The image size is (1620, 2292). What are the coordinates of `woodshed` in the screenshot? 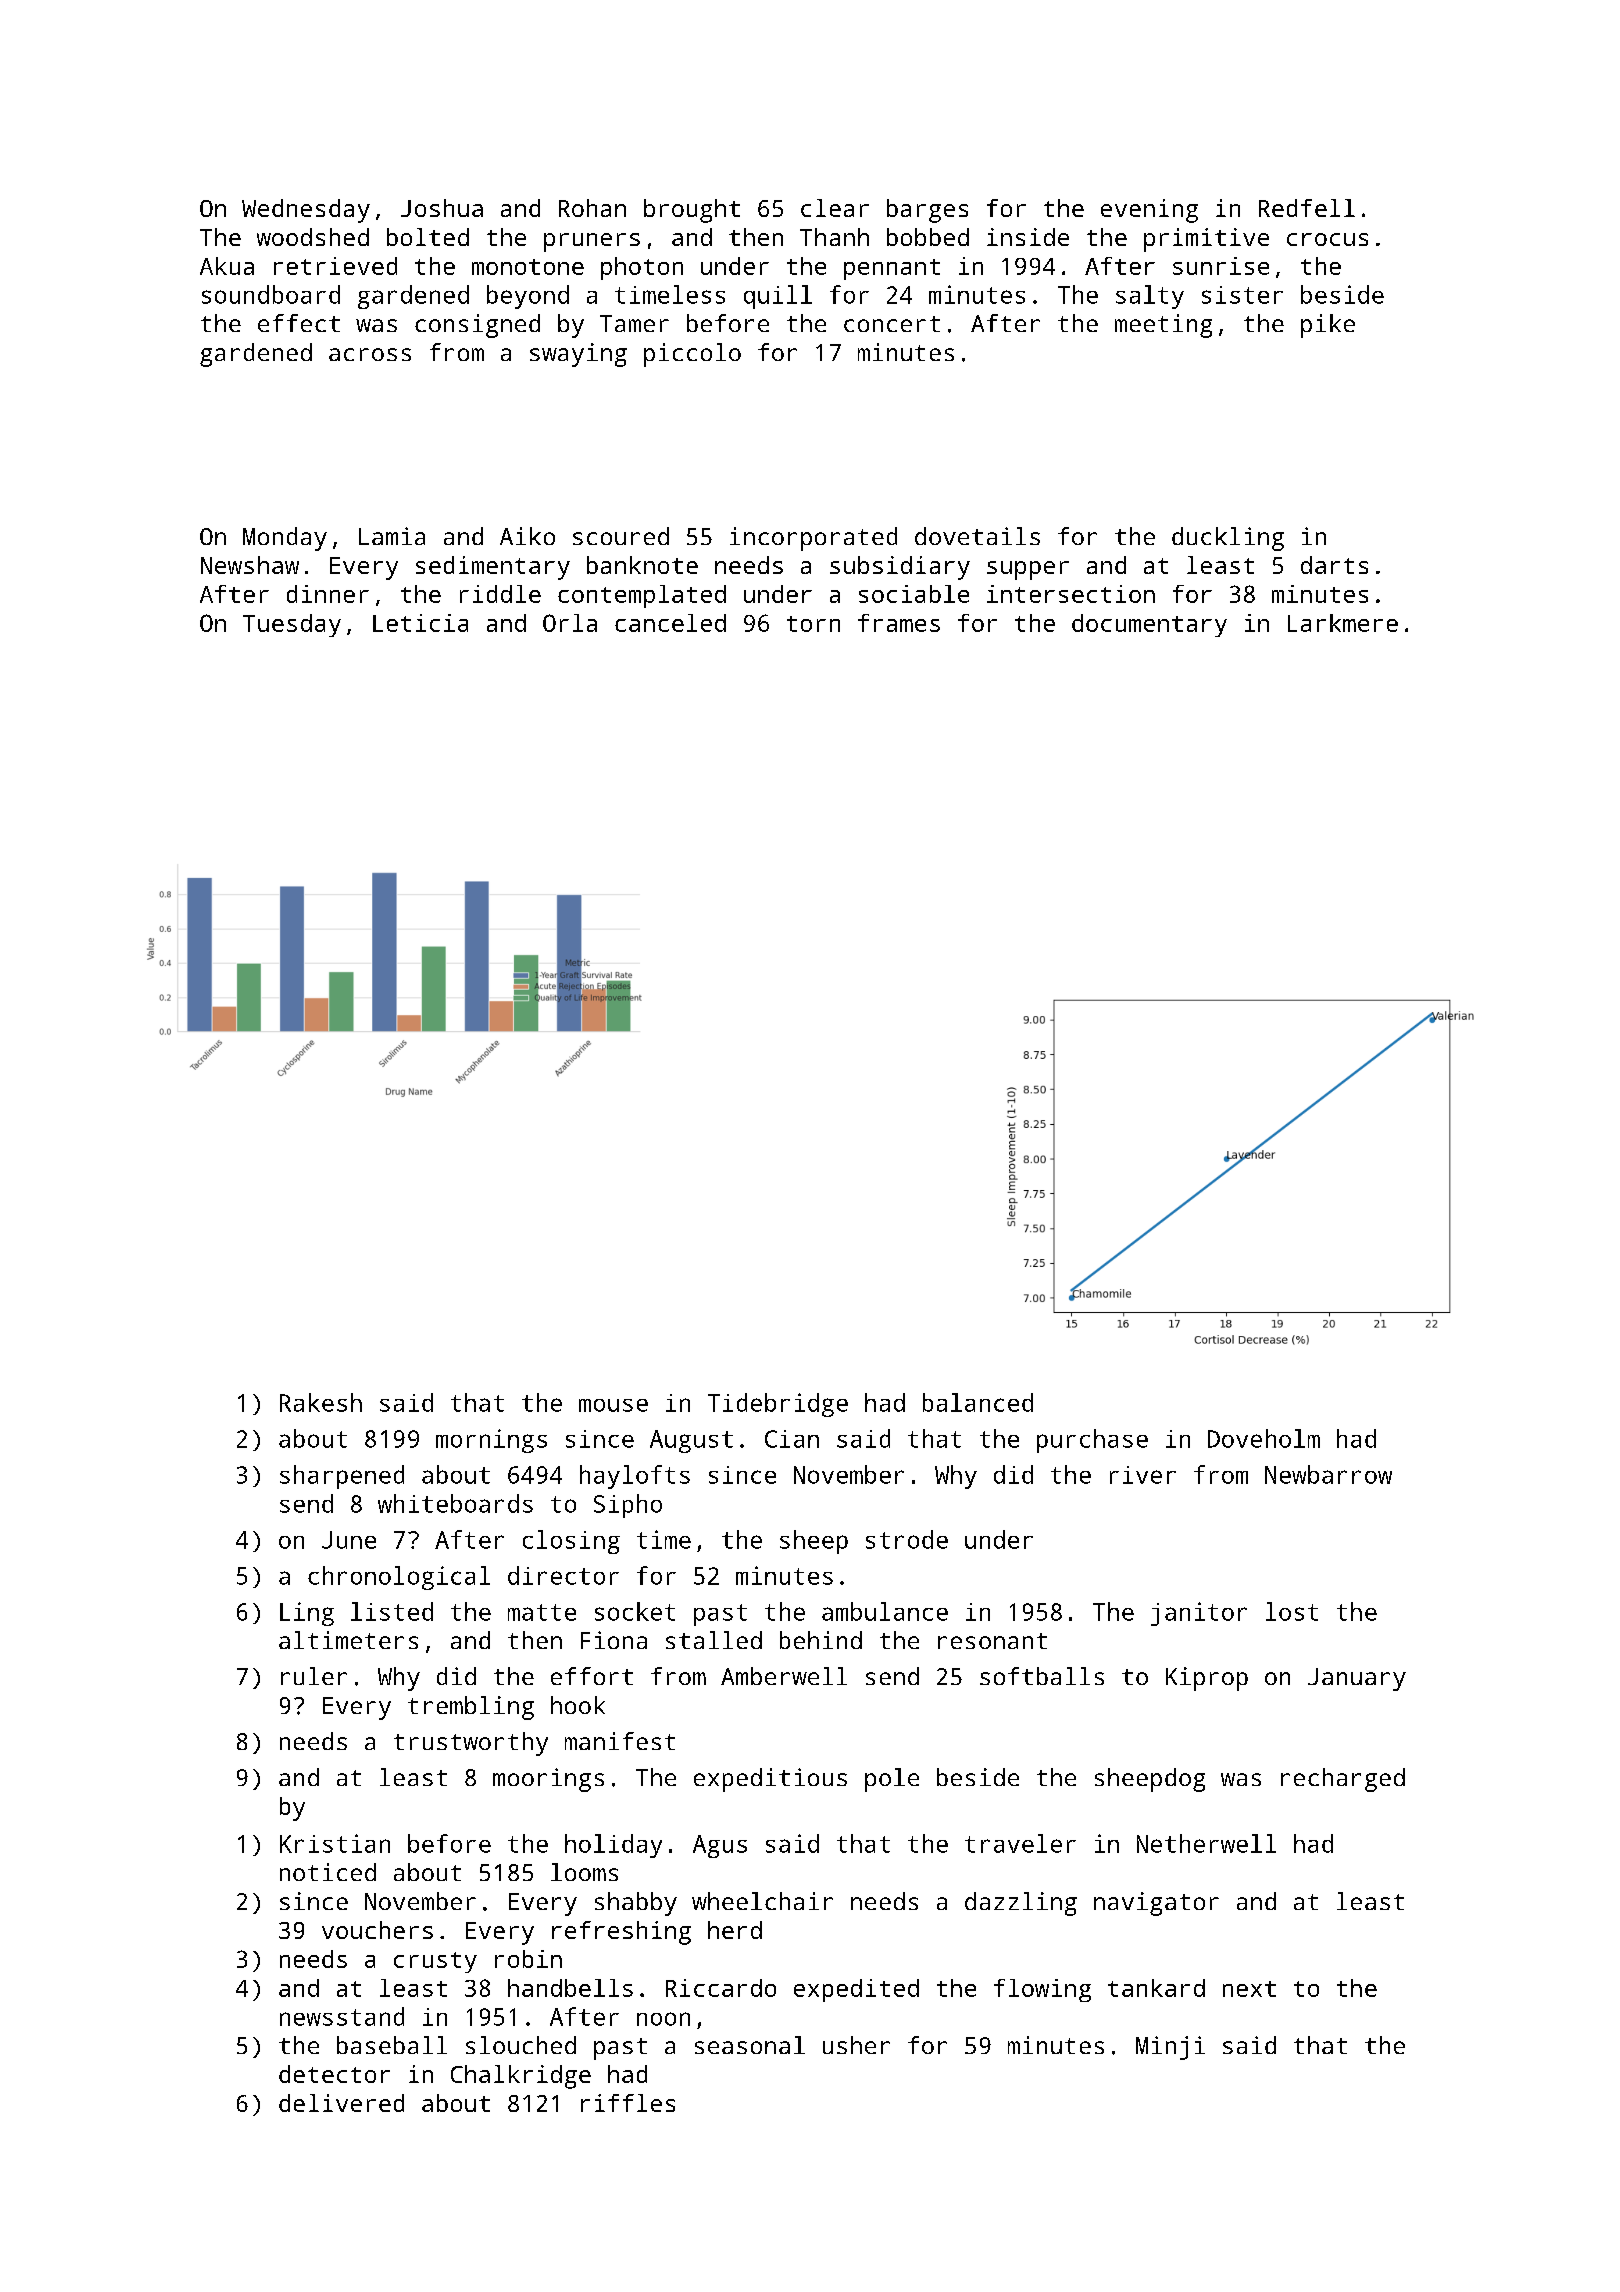 It's located at (313, 237).
